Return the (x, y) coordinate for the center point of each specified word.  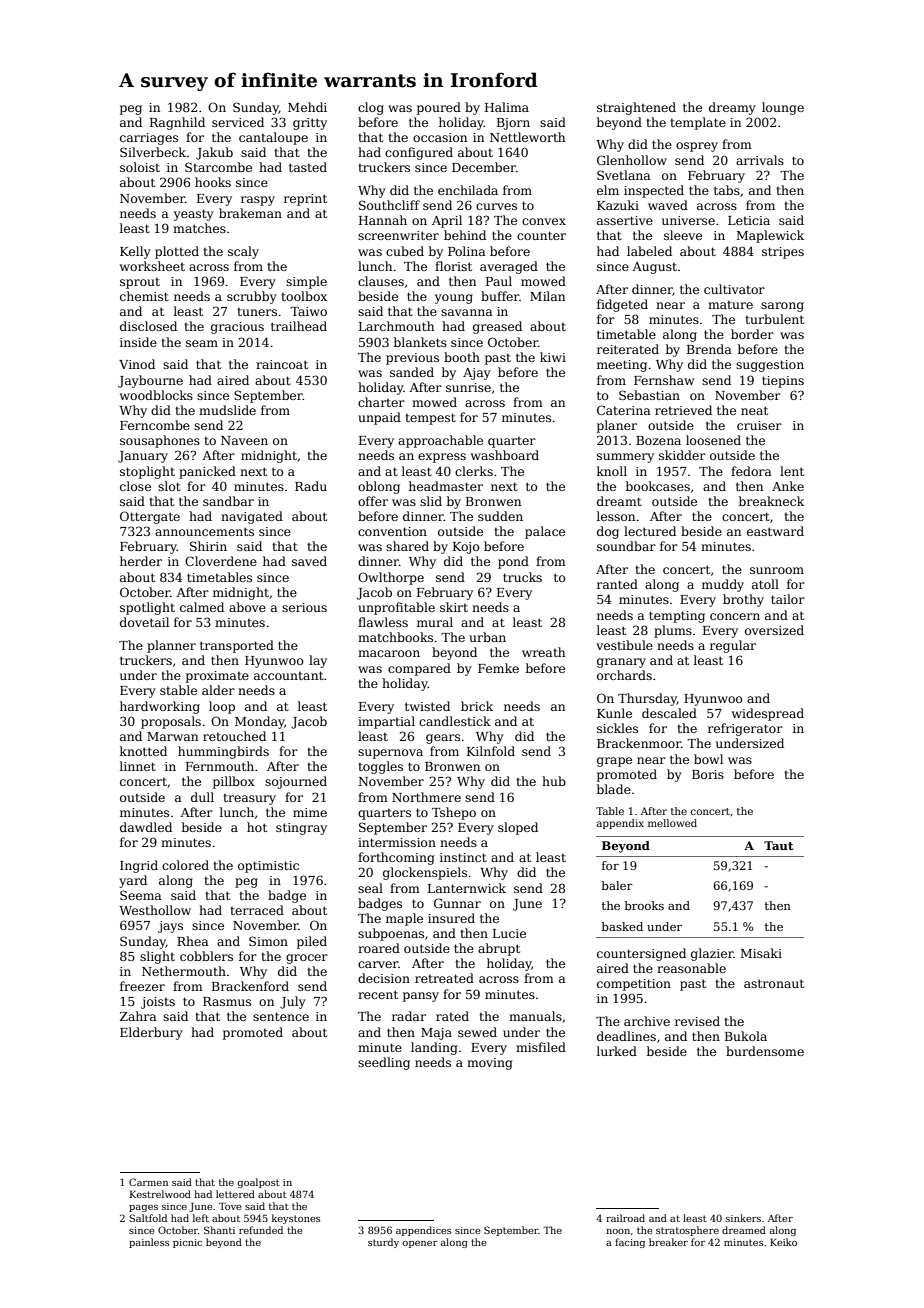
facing (630, 1243)
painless (149, 1243)
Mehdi (307, 107)
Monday (260, 722)
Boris (708, 774)
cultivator (734, 289)
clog (371, 108)
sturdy (383, 1243)
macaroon (389, 653)
